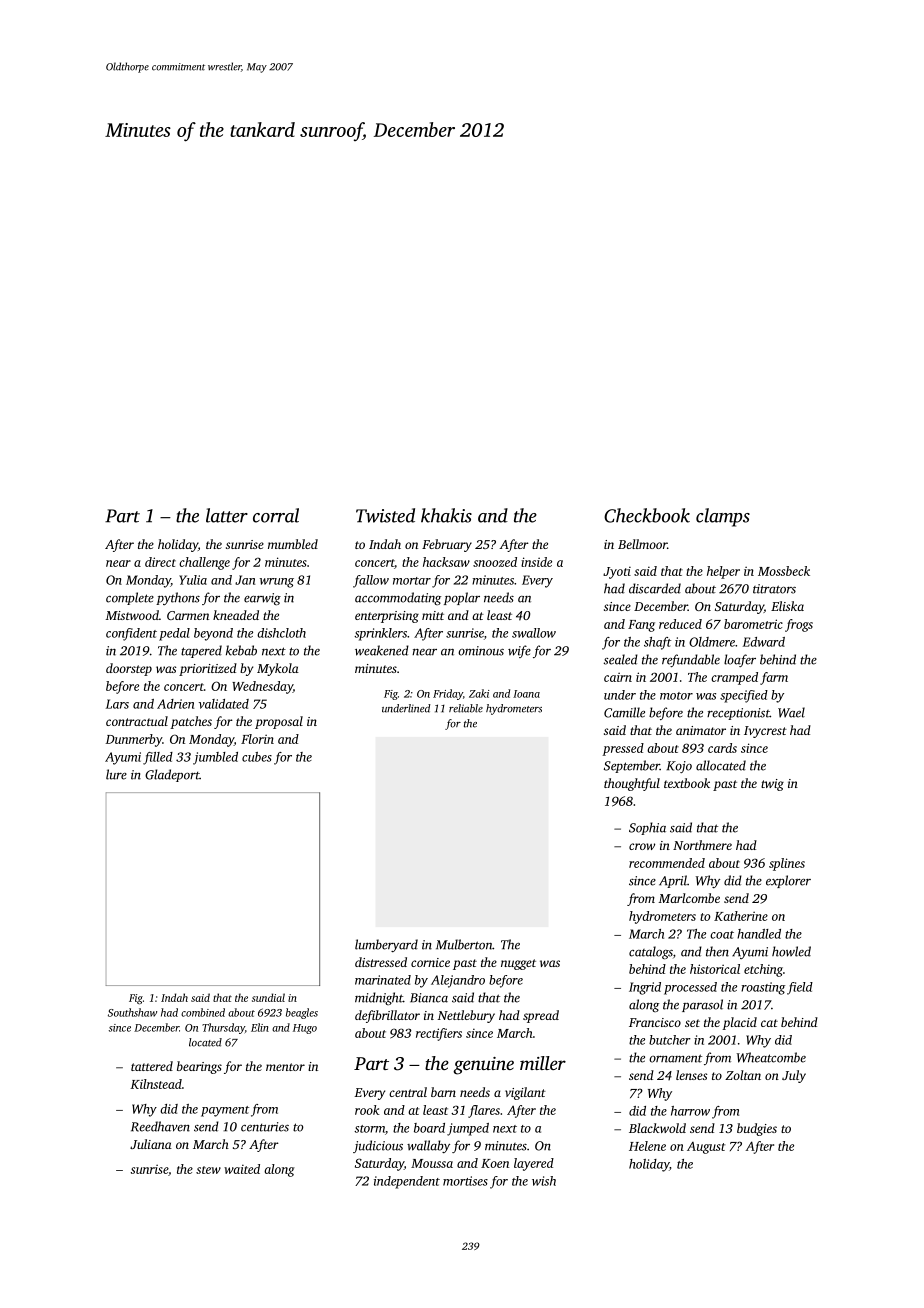 Image resolution: width=924 pixels, height=1308 pixels. Describe the element at coordinates (407, 1182) in the document. I see `independent` at that location.
